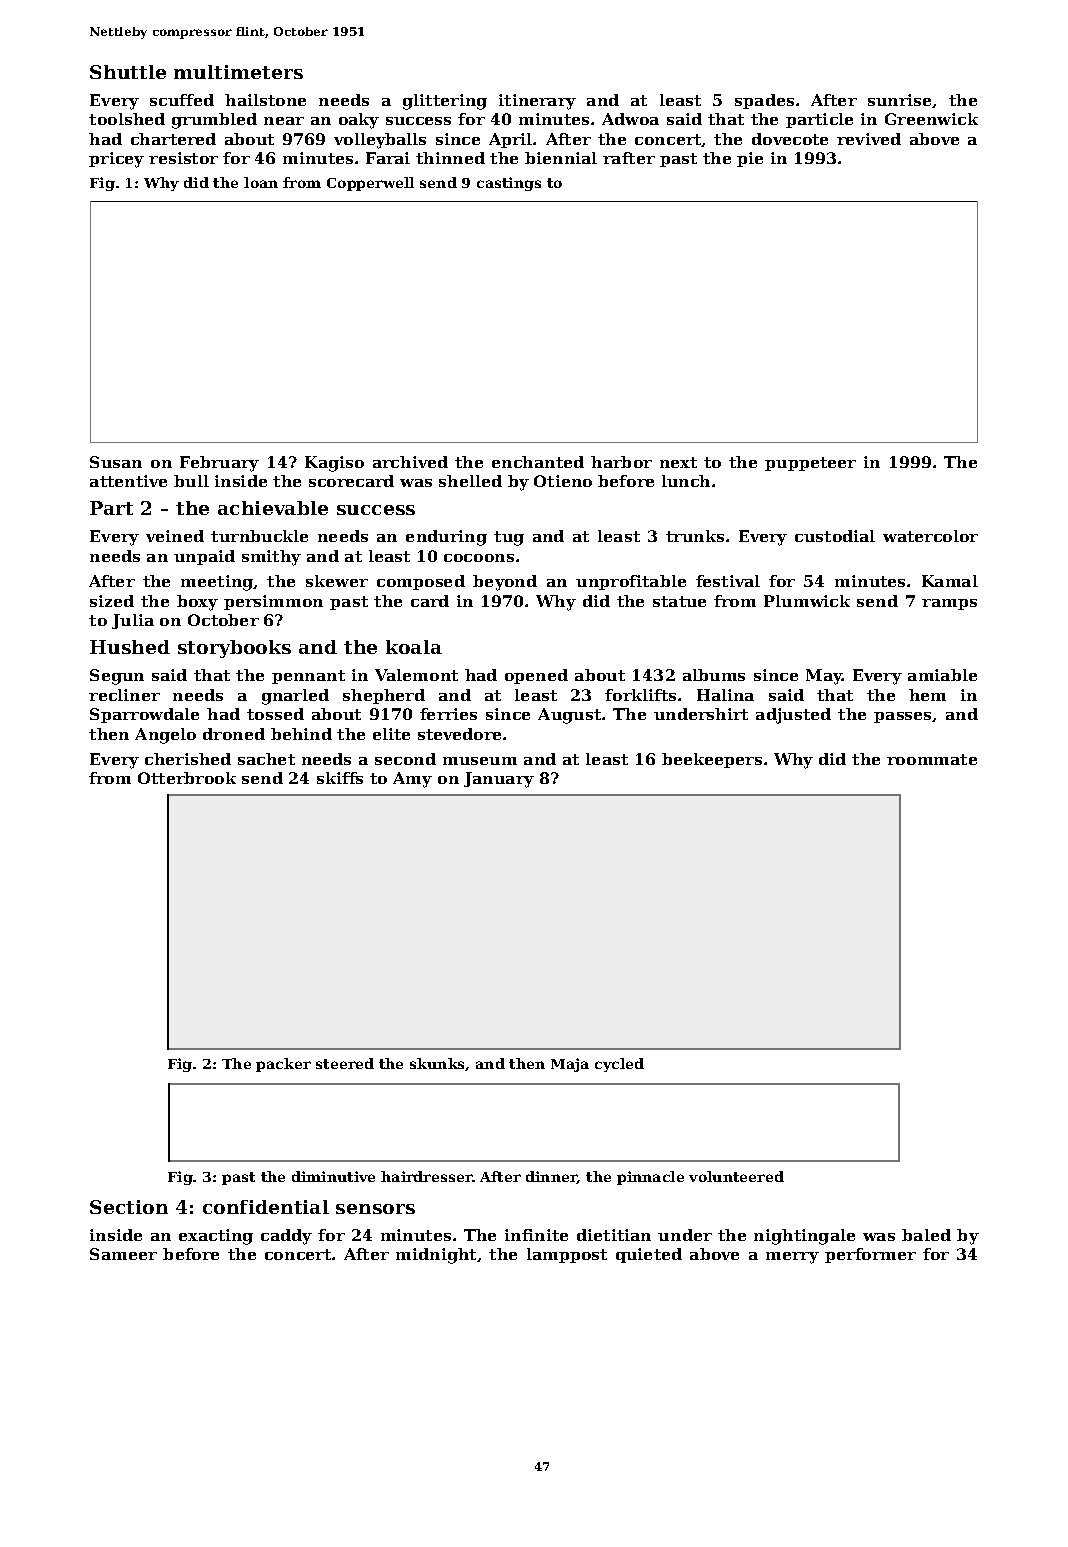  I want to click on spades, so click(764, 101).
